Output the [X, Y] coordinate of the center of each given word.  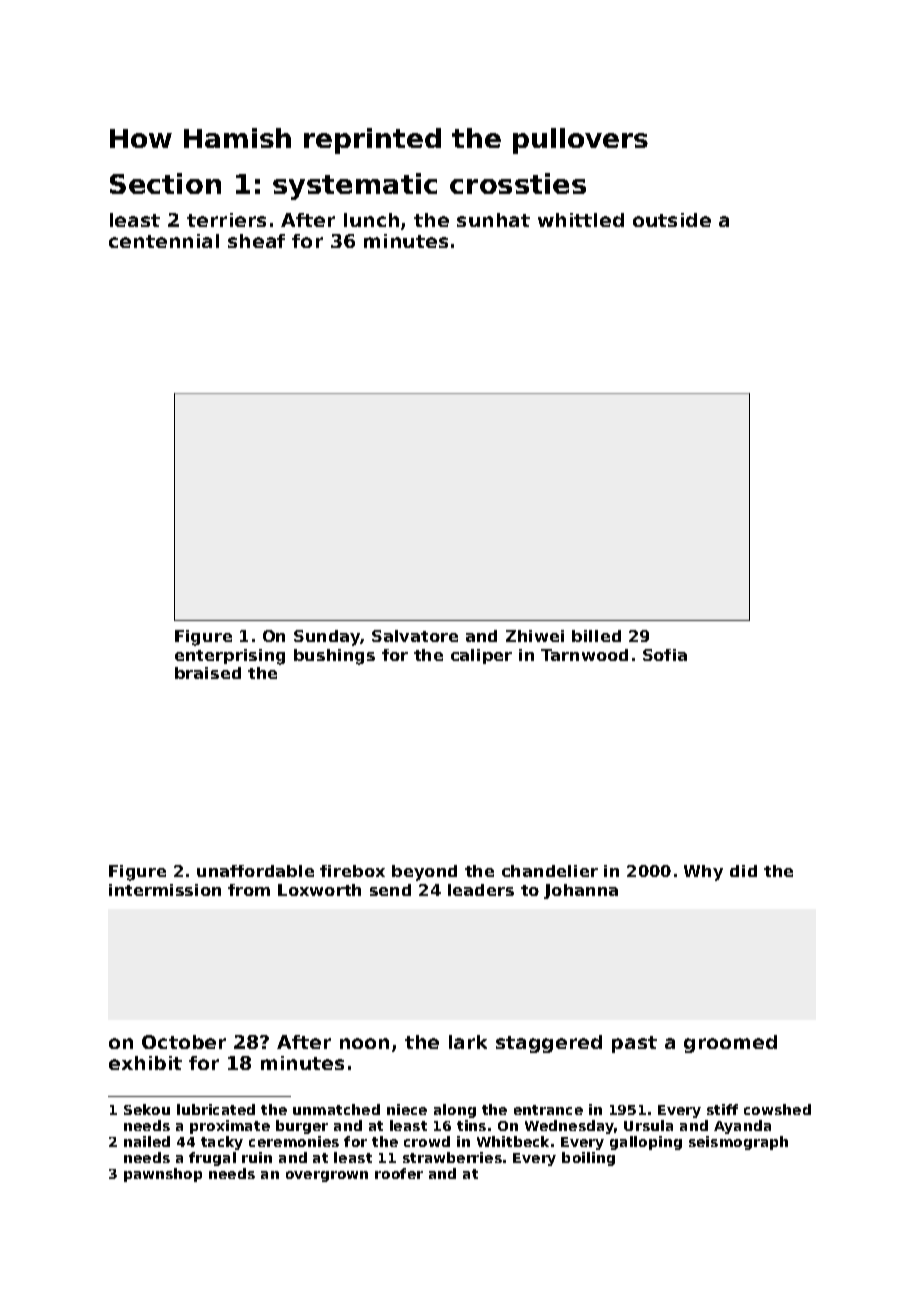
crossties [518, 183]
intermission [165, 890]
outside [672, 220]
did [743, 871]
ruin [257, 1157]
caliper [481, 656]
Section [165, 183]
